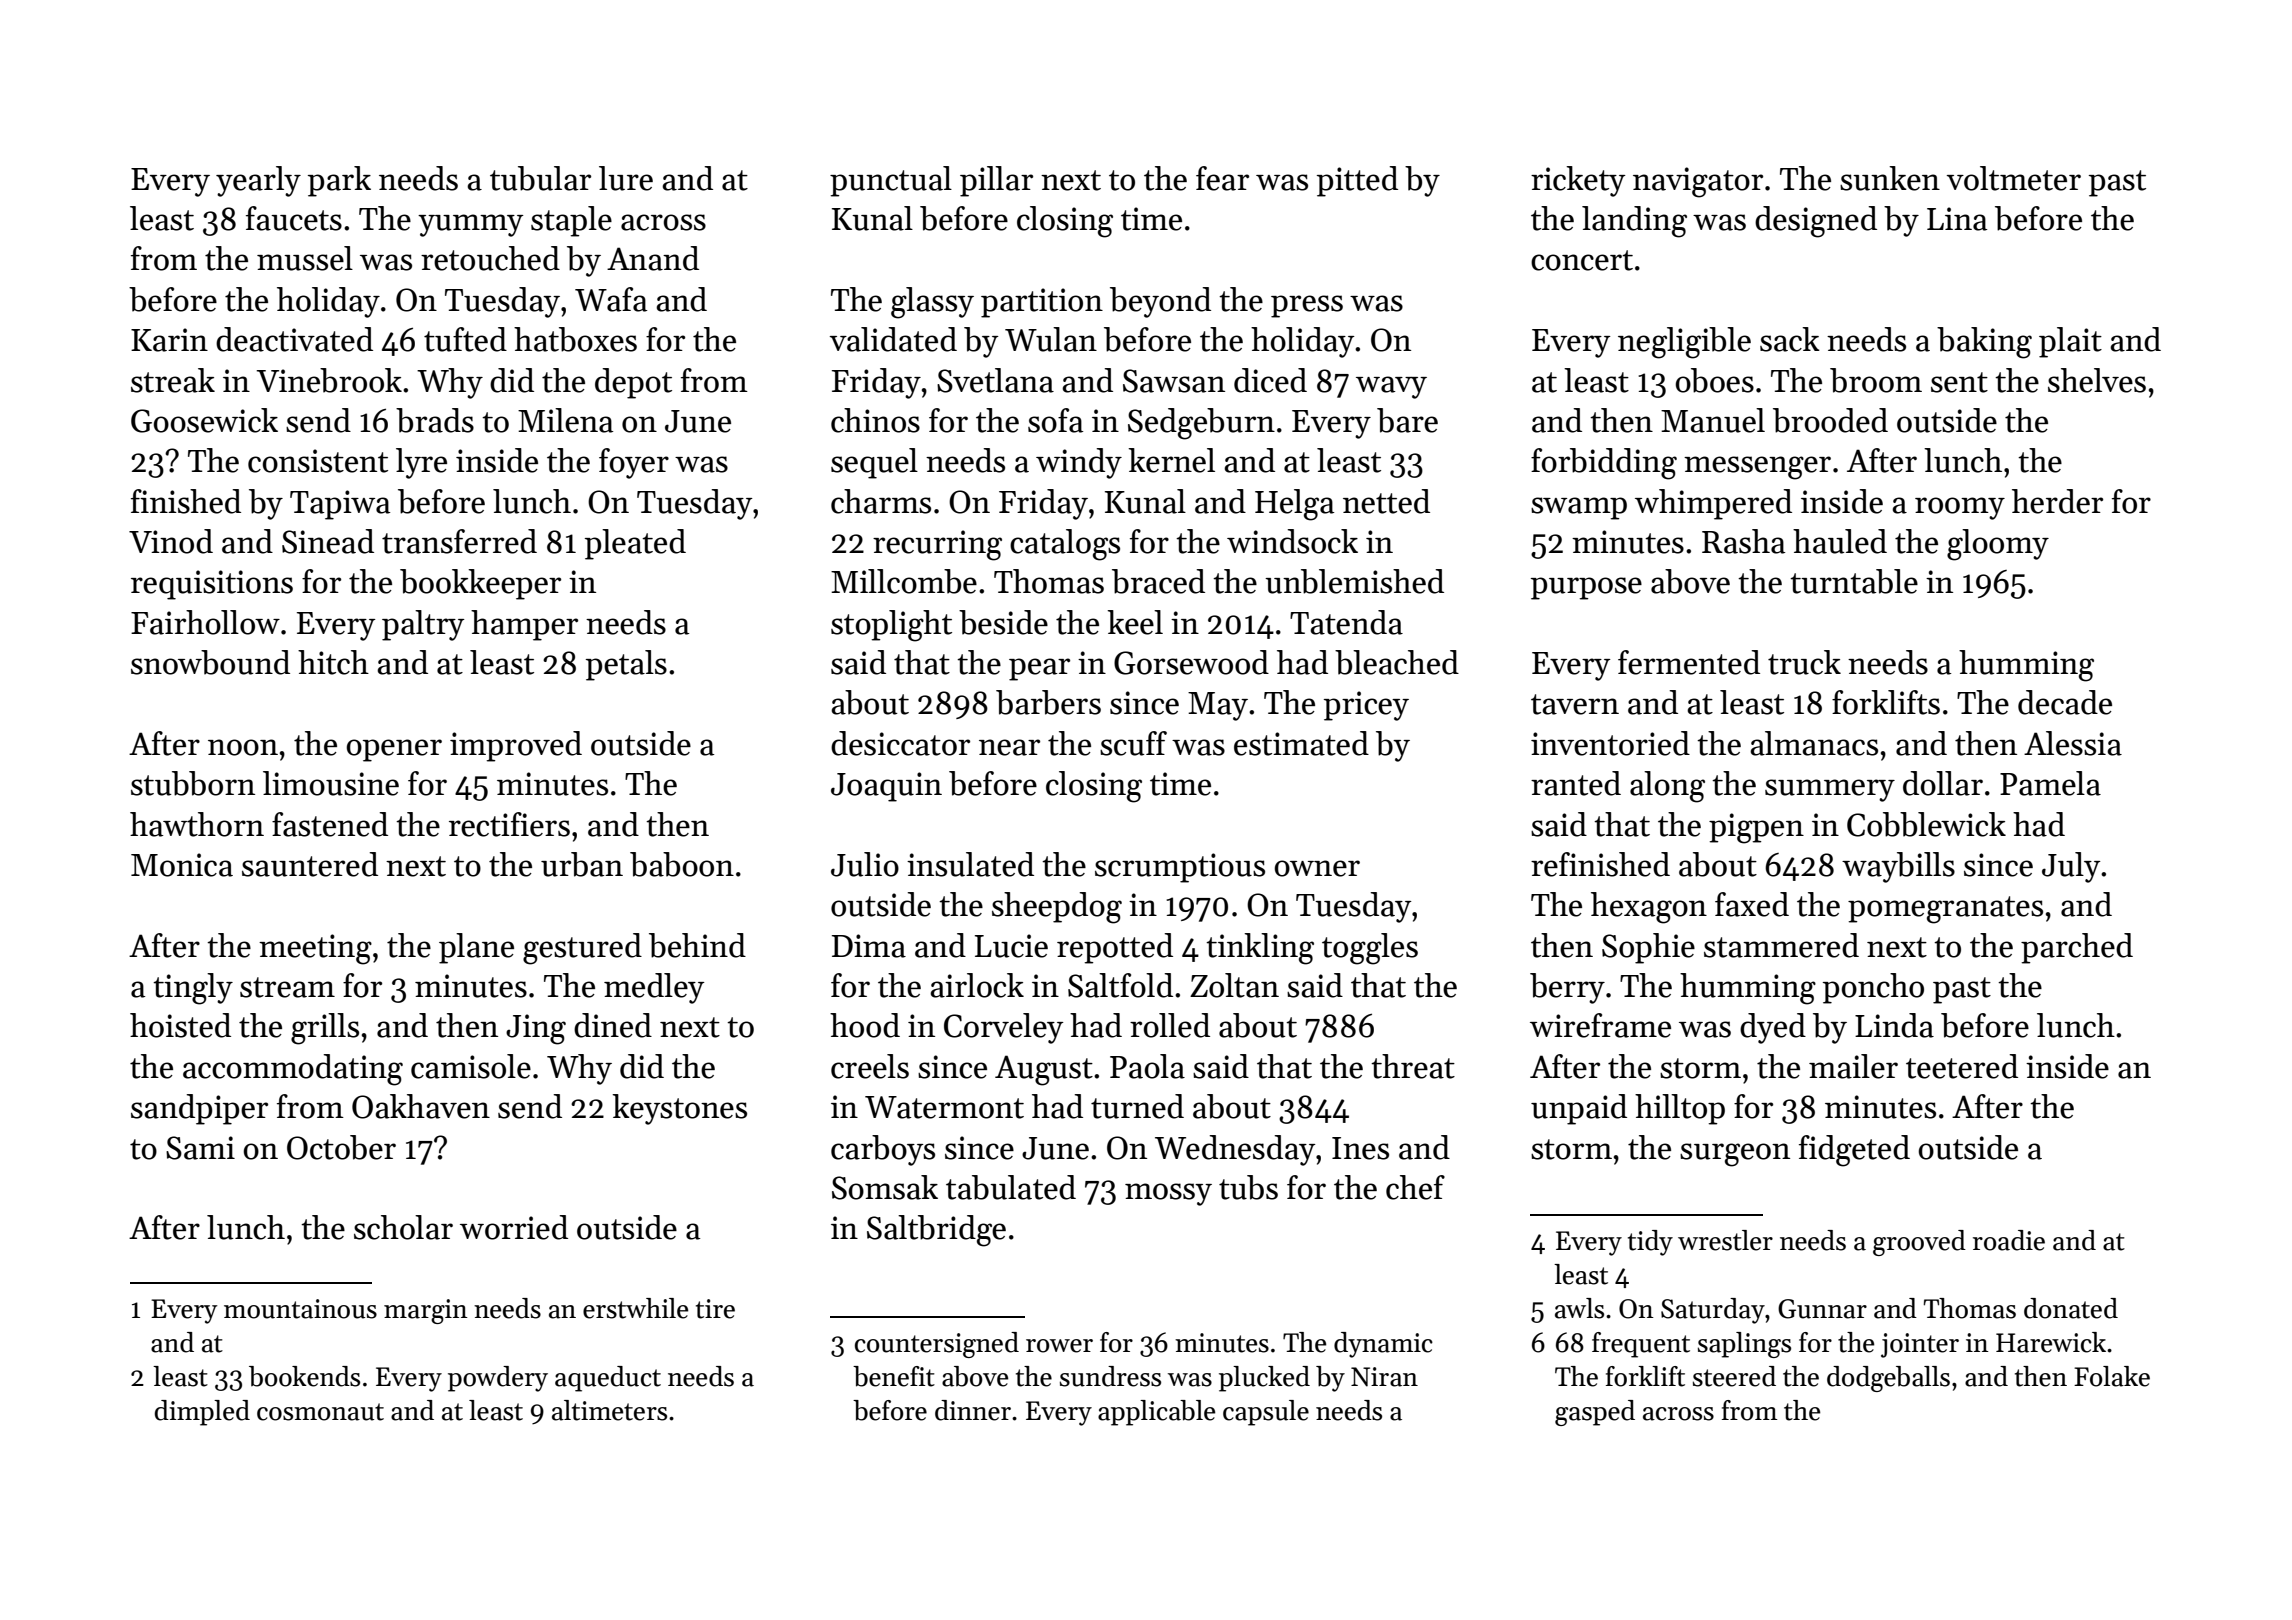  What do you see at coordinates (2014, 178) in the page?
I see `voltmeter` at bounding box center [2014, 178].
